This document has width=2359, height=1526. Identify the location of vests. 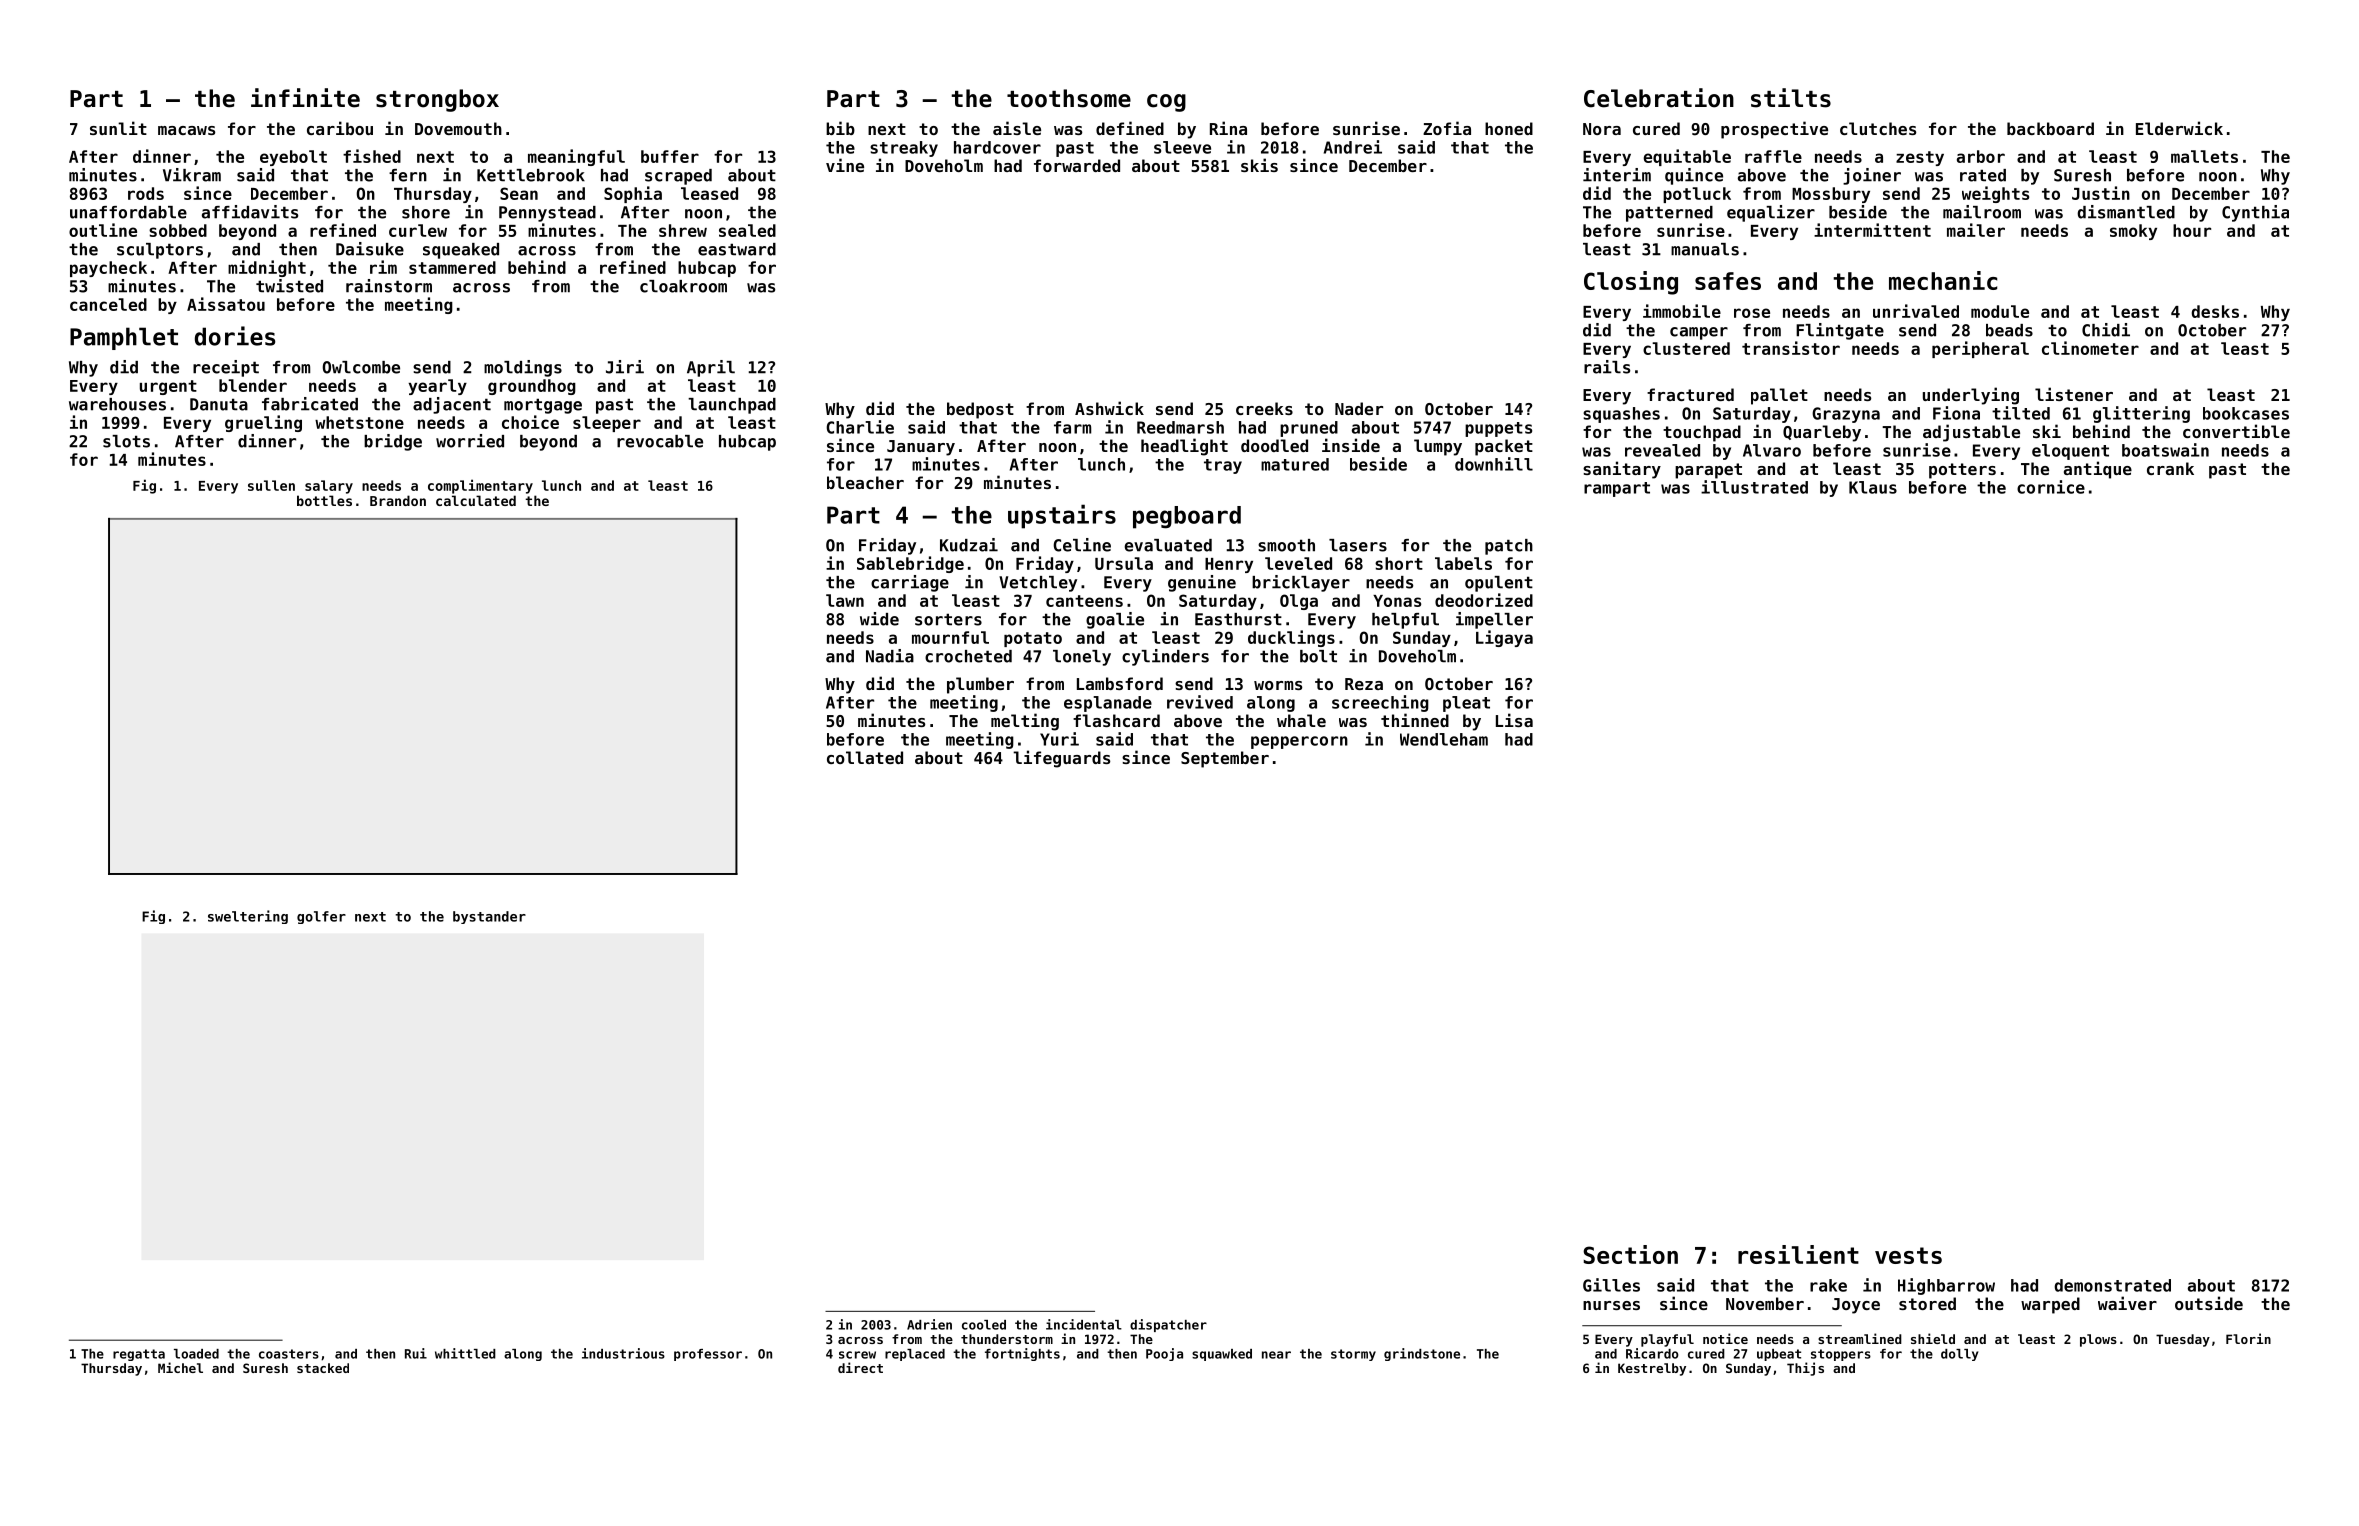
(1908, 1255).
